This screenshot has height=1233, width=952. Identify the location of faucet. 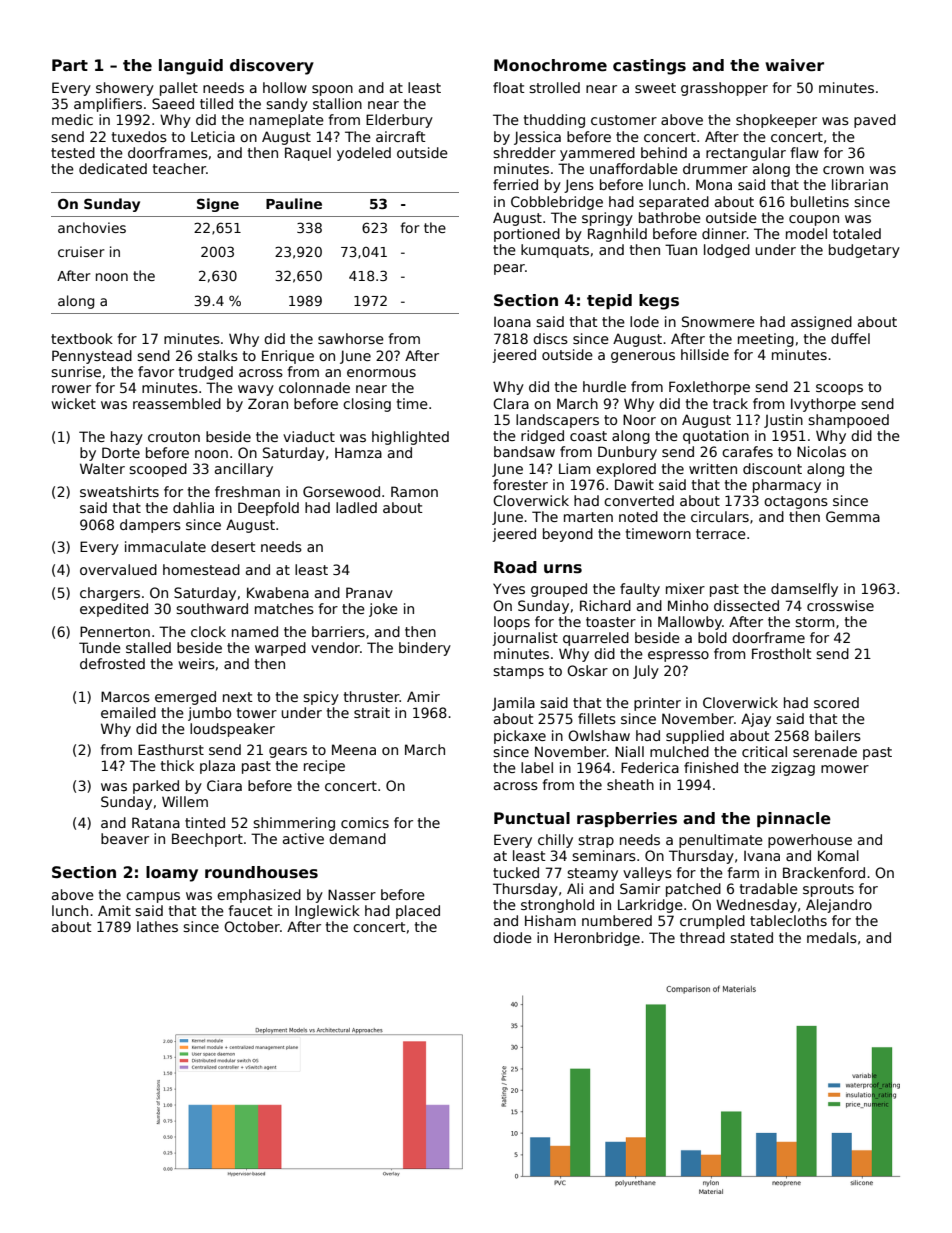
(250, 910).
